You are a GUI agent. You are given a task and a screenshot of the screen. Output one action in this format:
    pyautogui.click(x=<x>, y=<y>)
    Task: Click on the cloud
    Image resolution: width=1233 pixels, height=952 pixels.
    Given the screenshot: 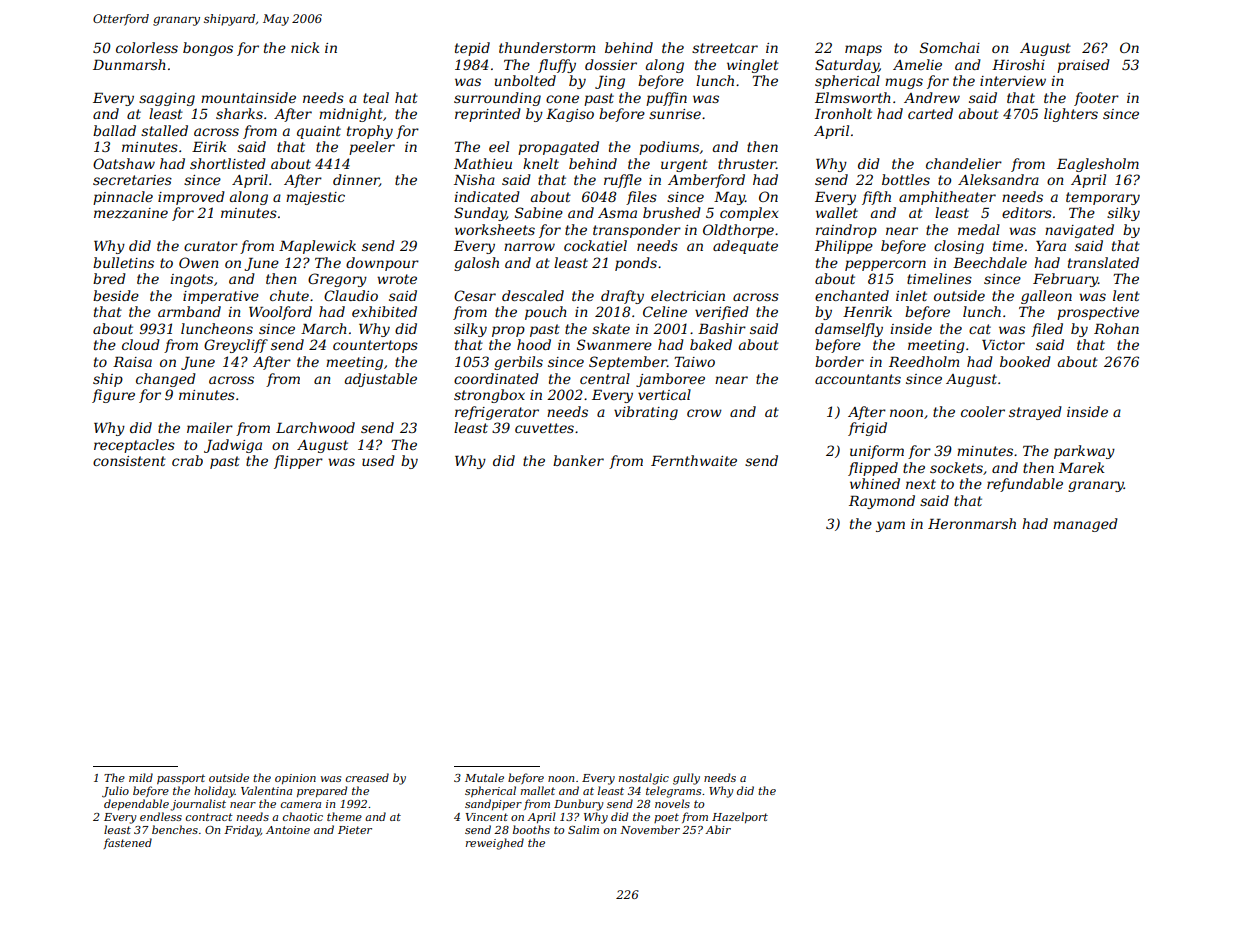 What is the action you would take?
    pyautogui.click(x=141, y=344)
